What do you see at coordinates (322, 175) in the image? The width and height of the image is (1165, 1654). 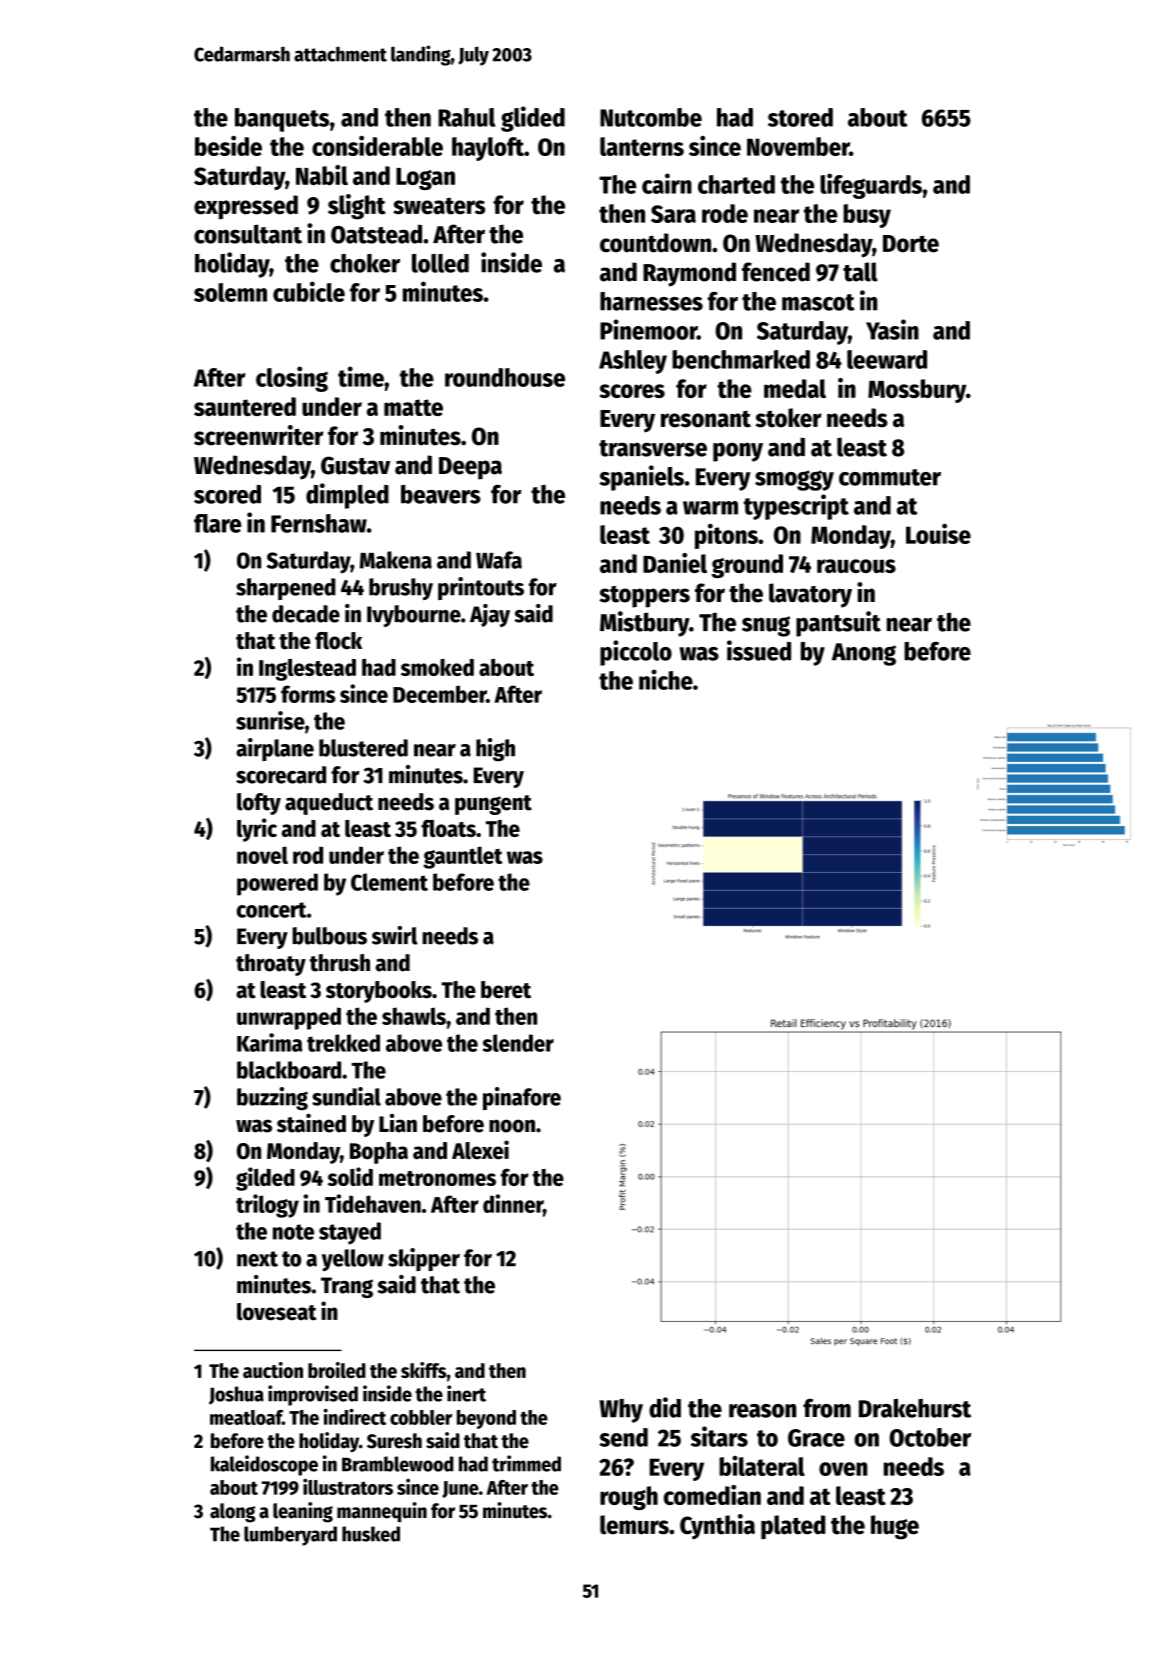 I see `Nabil` at bounding box center [322, 175].
